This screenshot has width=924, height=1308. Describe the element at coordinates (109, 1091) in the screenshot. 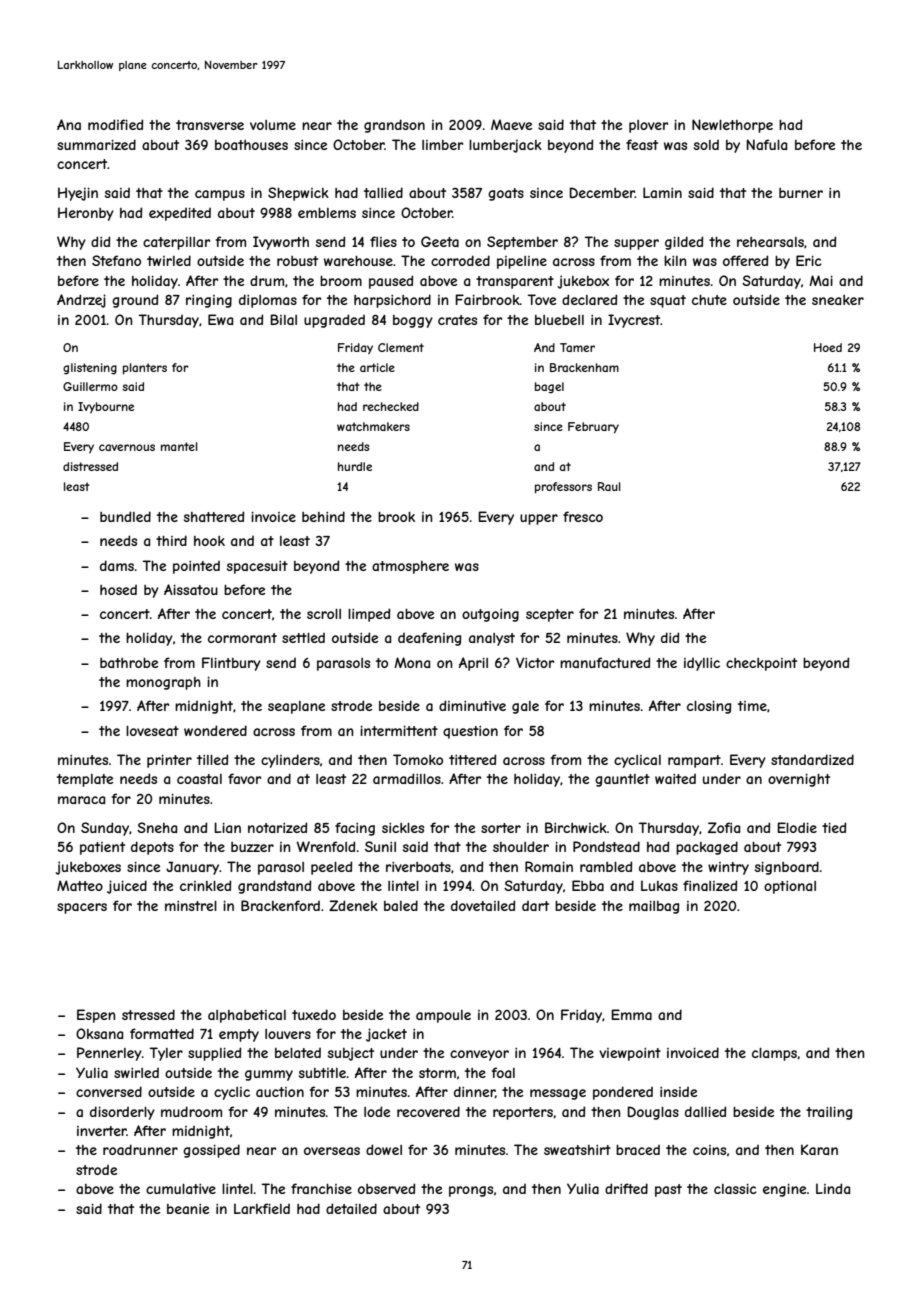

I see `conversed` at that location.
